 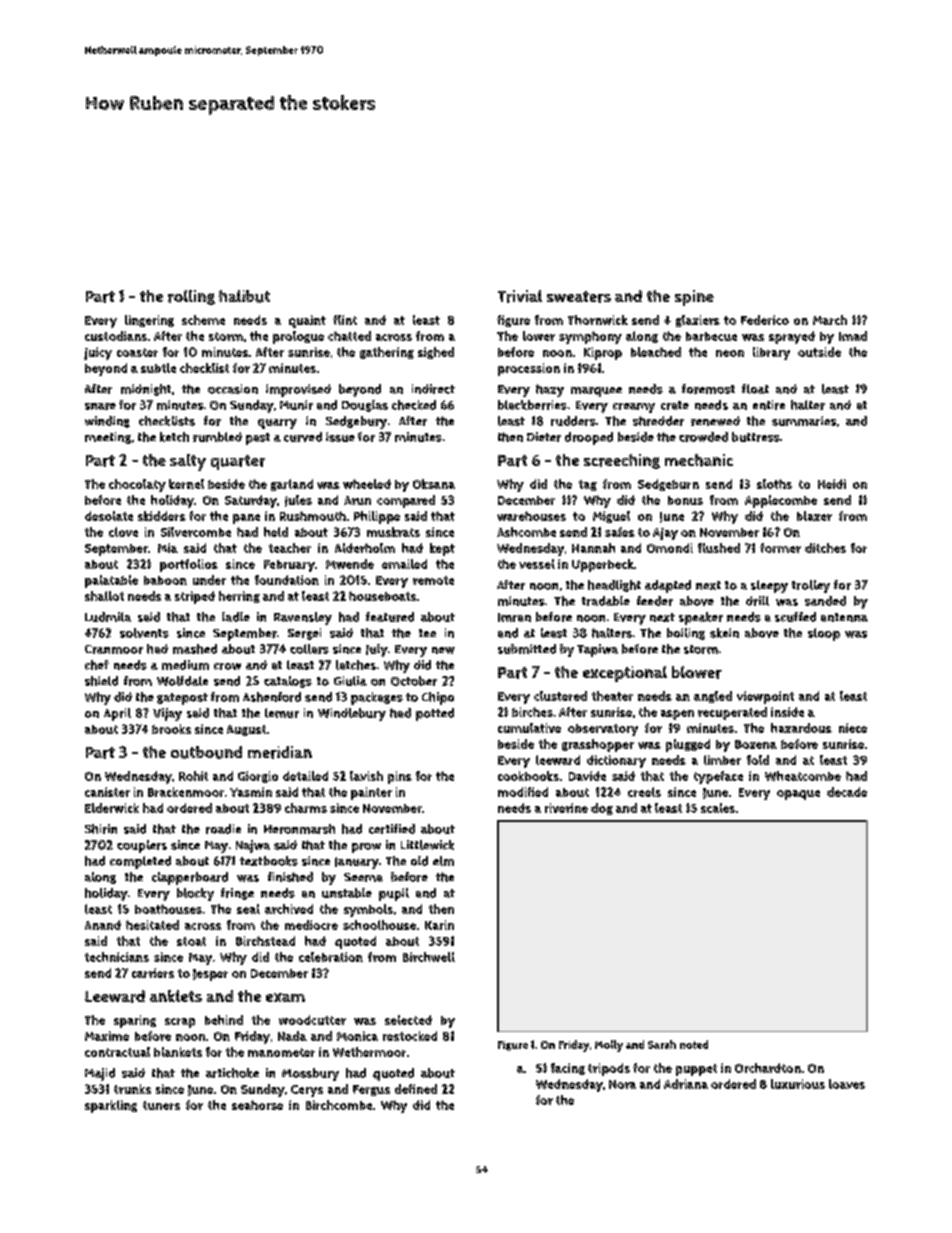 What do you see at coordinates (579, 297) in the page?
I see `sweaters` at bounding box center [579, 297].
